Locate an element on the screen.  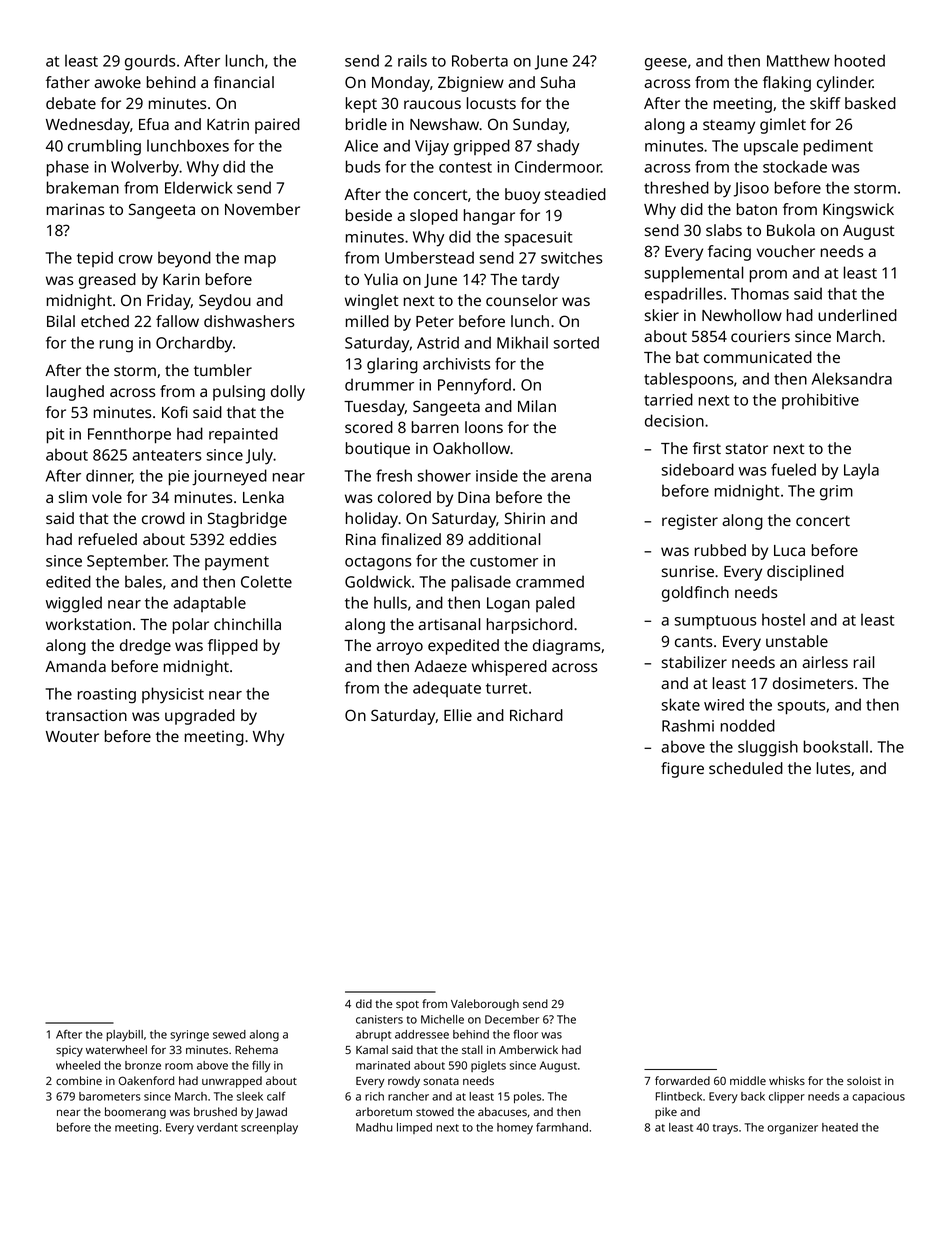
lutes is located at coordinates (834, 768).
